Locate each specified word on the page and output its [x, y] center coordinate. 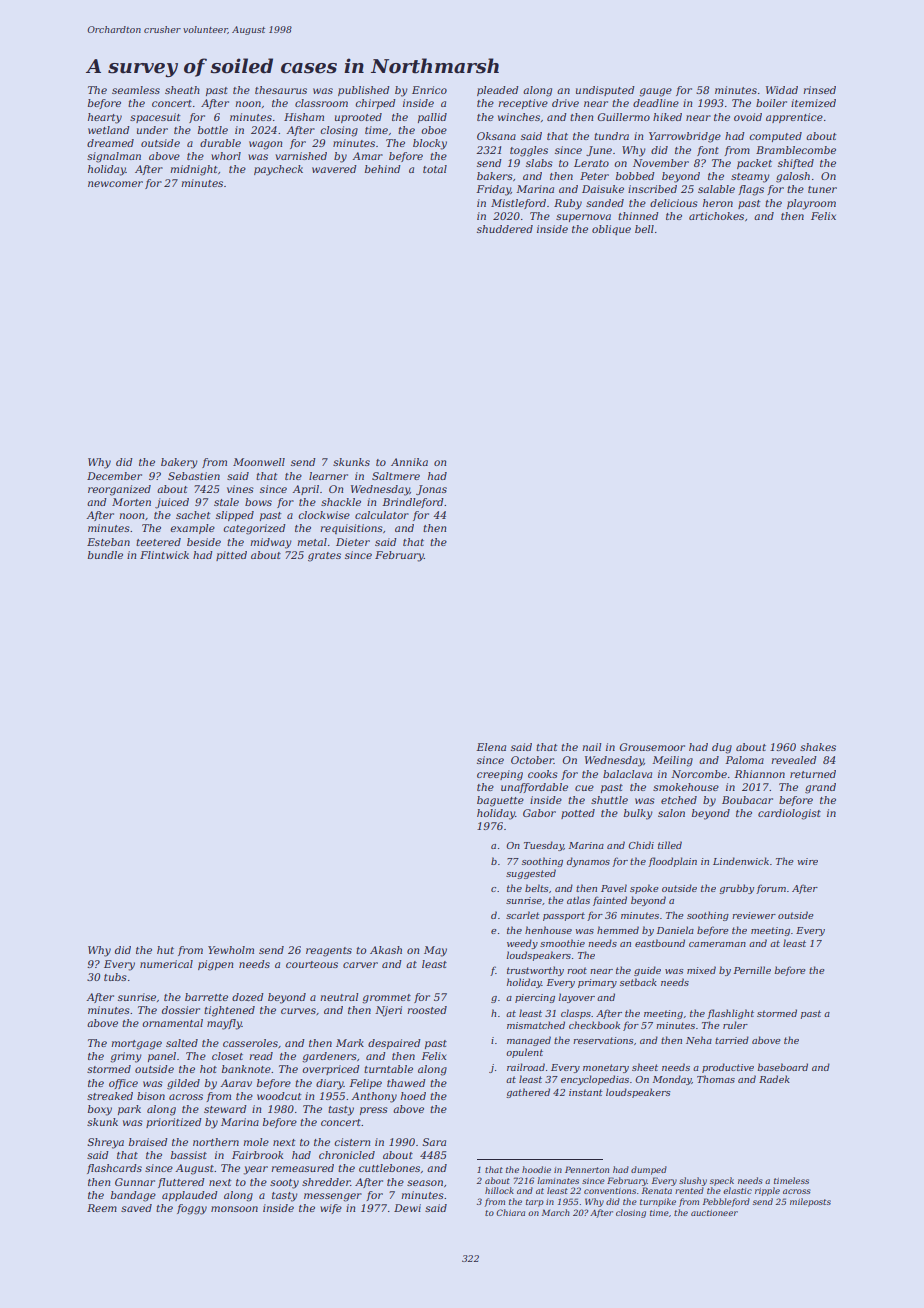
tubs [115, 977]
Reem [102, 1208]
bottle [213, 130]
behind [383, 169]
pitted [231, 556]
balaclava [627, 774]
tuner [822, 189]
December [114, 476]
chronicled [347, 1155]
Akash [386, 950]
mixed [701, 970]
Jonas [431, 490]
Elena [491, 747]
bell [644, 229]
